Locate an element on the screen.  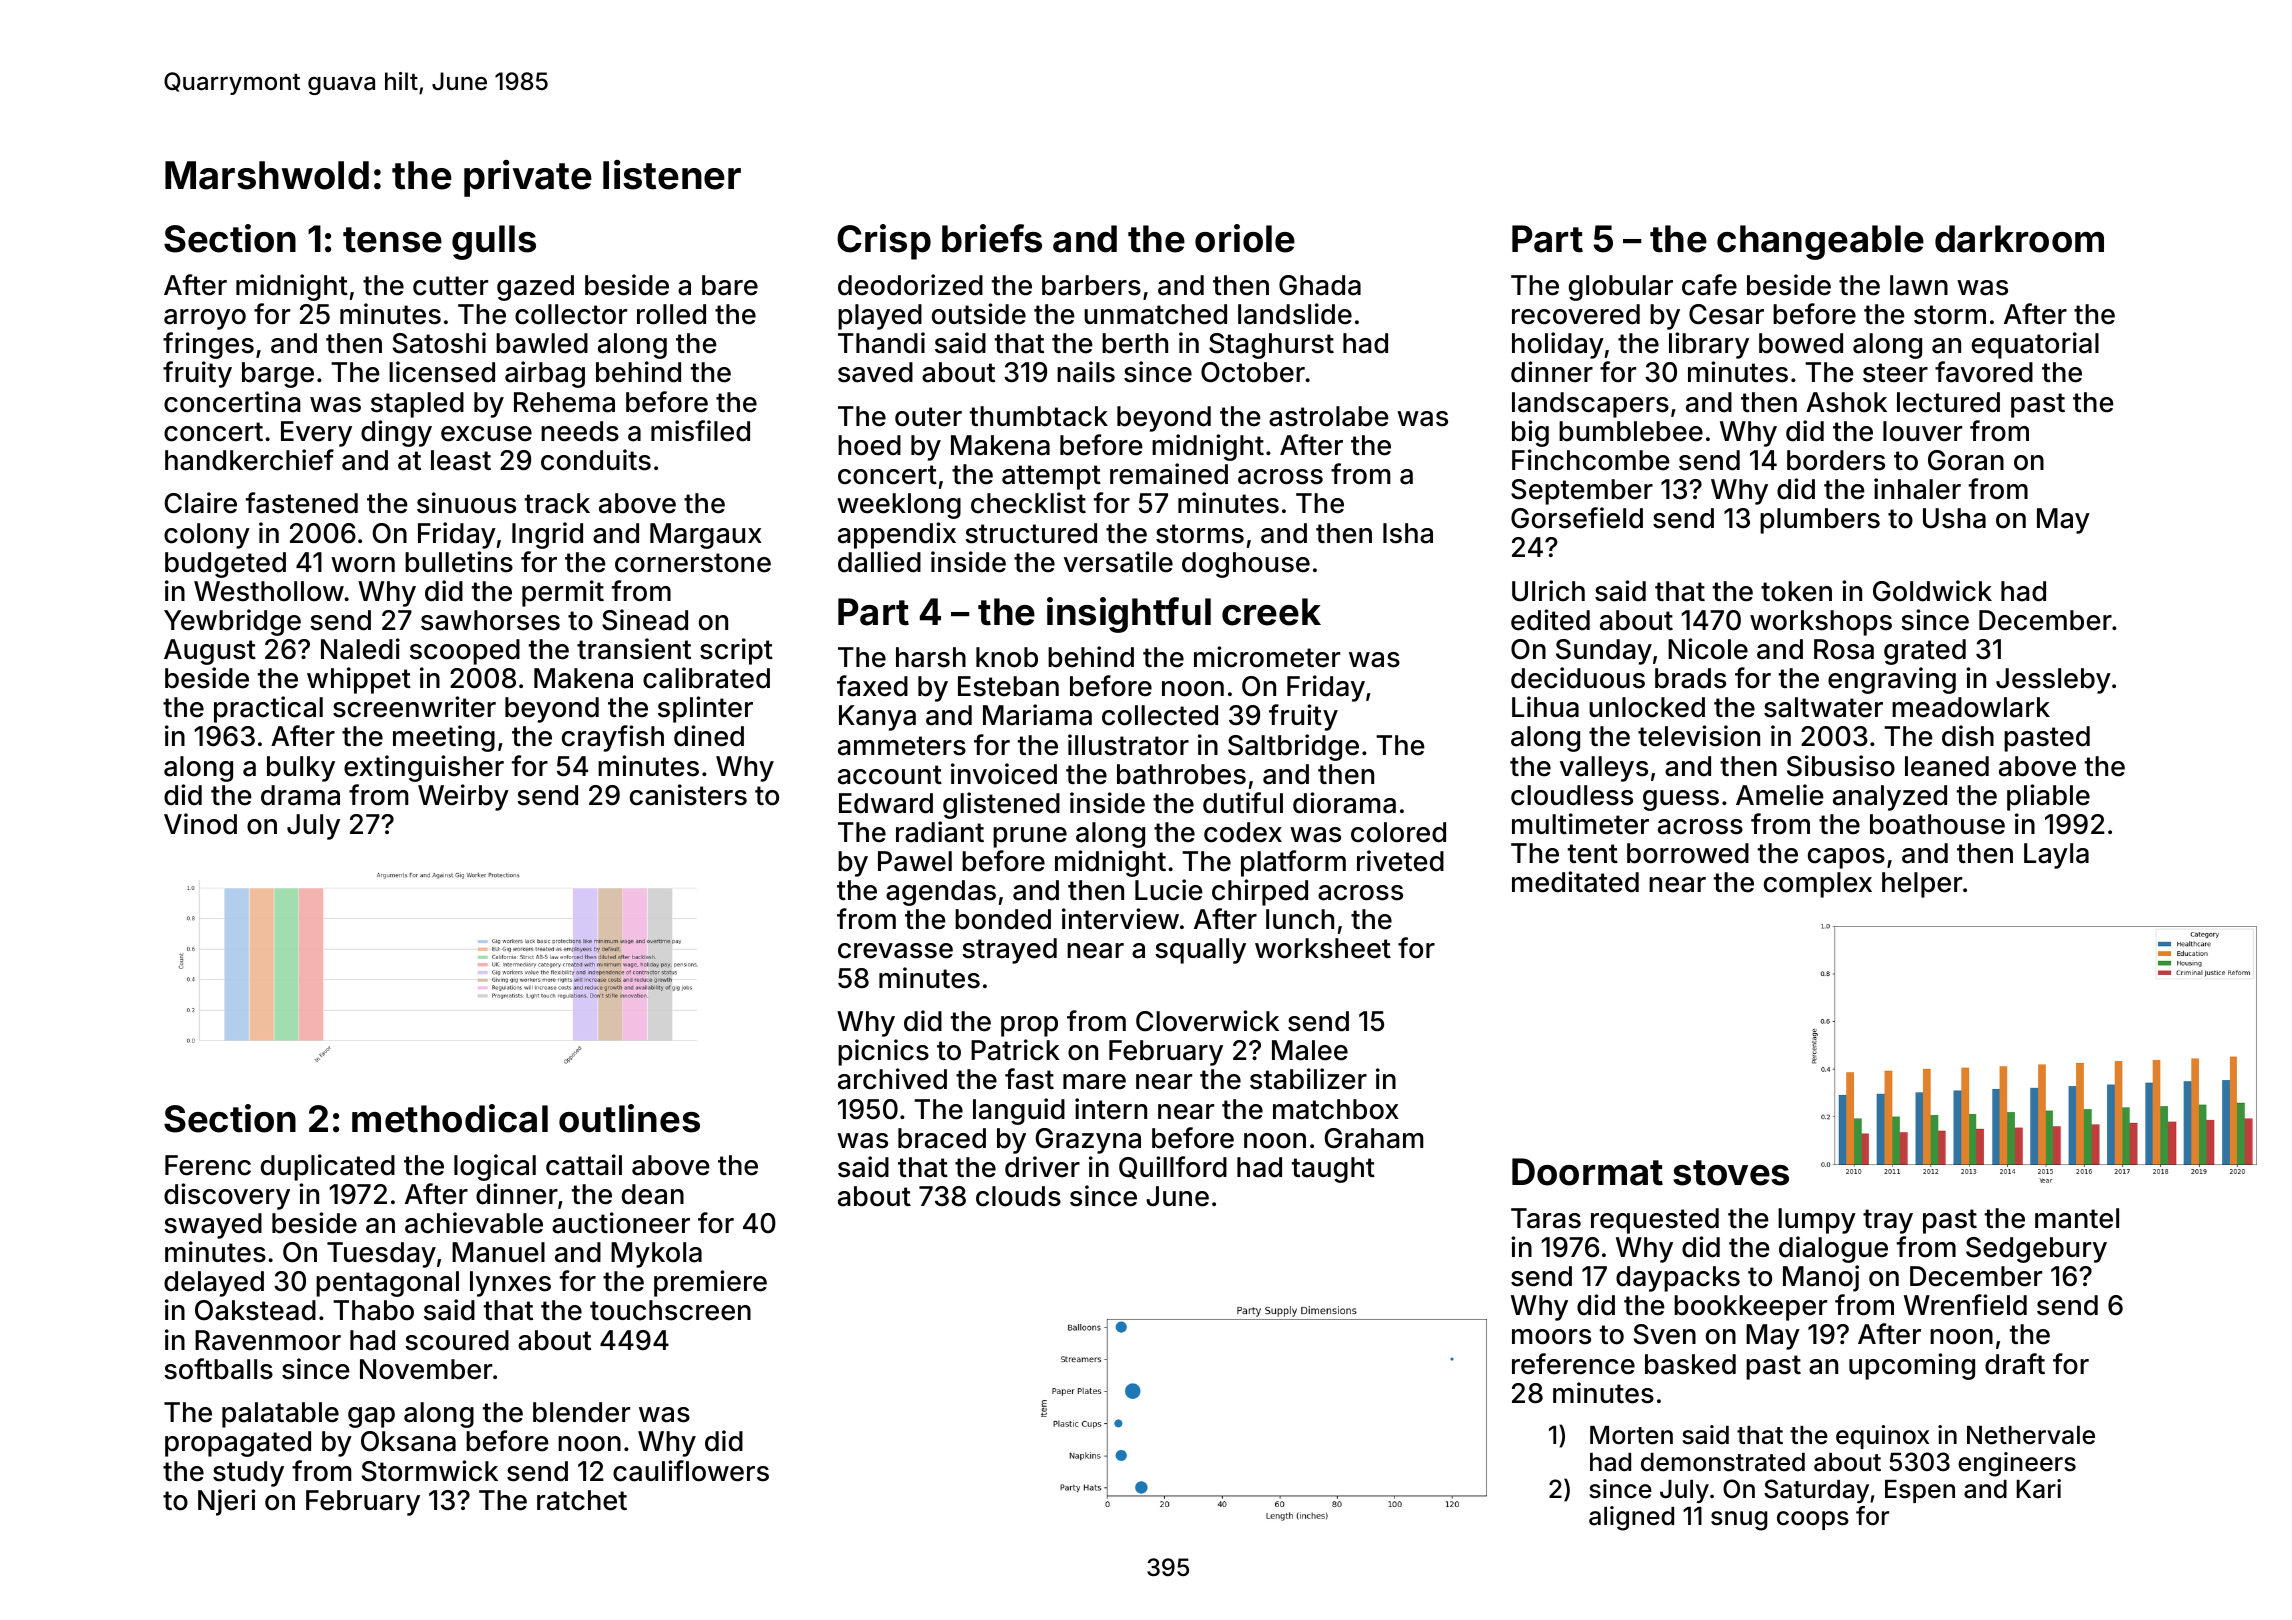
outer is located at coordinates (928, 417).
